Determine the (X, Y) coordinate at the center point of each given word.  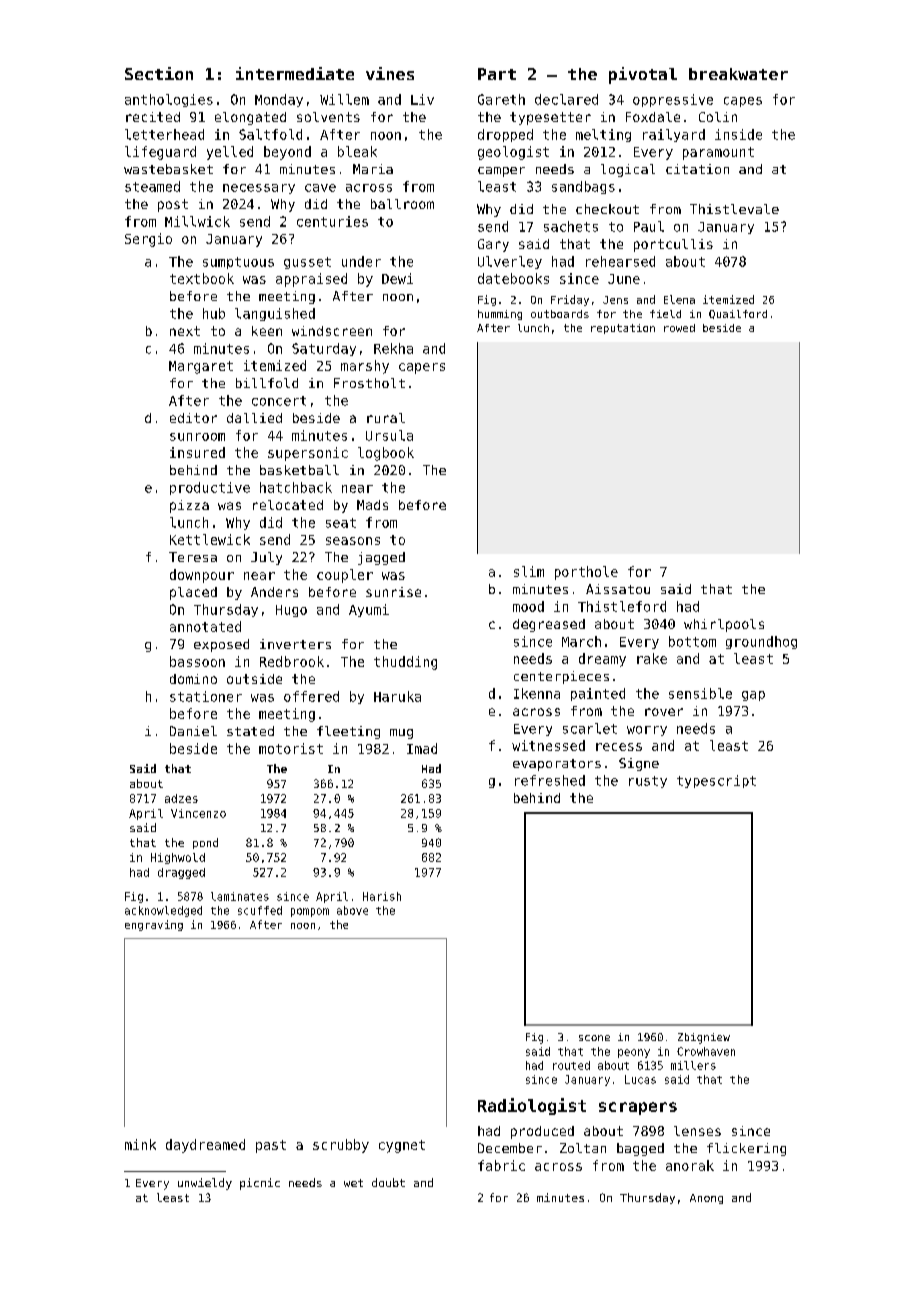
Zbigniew (704, 1038)
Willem (344, 99)
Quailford (738, 314)
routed (571, 1065)
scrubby (341, 1146)
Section (159, 73)
